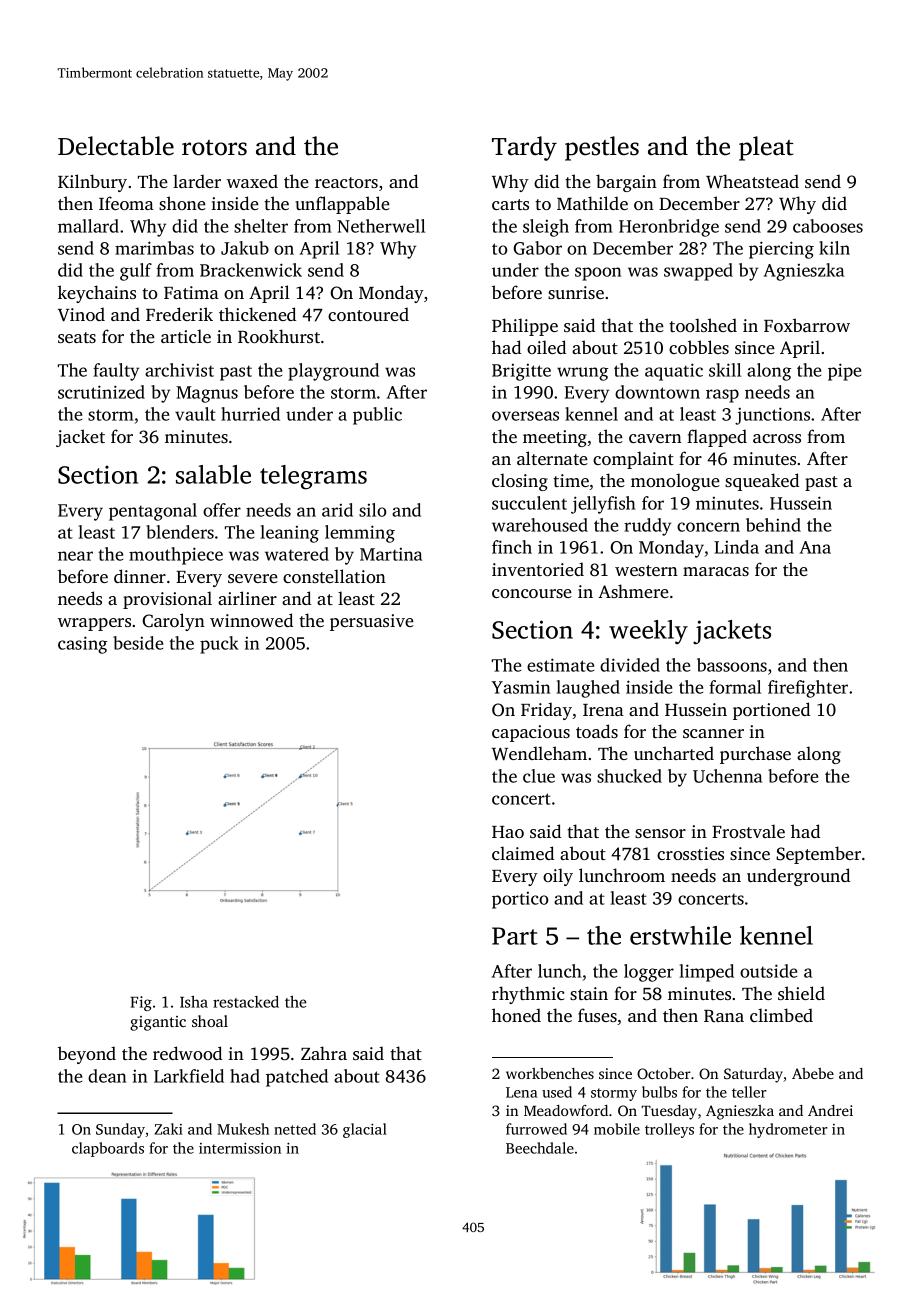 Image resolution: width=924 pixels, height=1311 pixels. I want to click on clue, so click(539, 776).
